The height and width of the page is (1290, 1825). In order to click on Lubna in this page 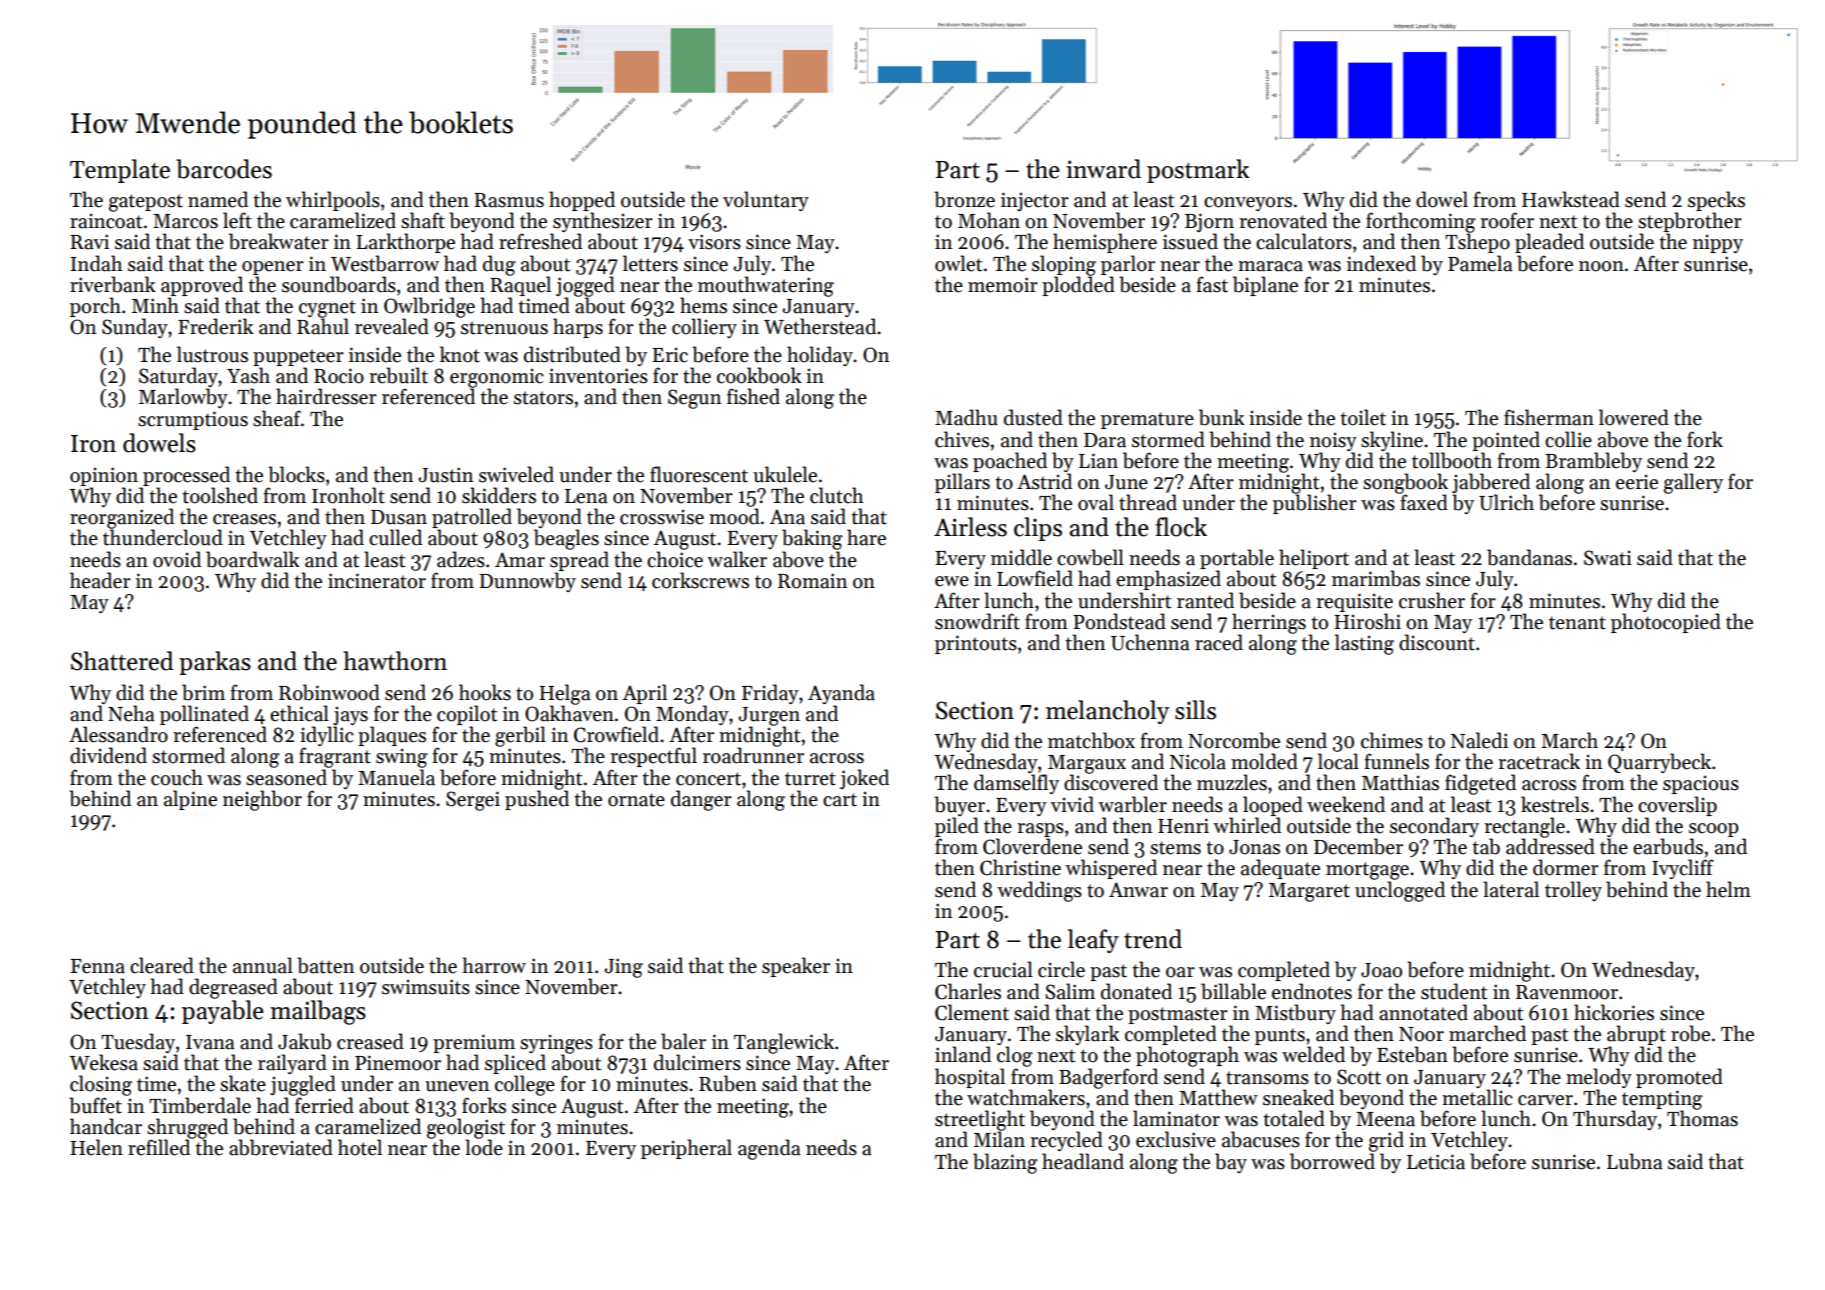, I will do `click(1635, 1161)`.
